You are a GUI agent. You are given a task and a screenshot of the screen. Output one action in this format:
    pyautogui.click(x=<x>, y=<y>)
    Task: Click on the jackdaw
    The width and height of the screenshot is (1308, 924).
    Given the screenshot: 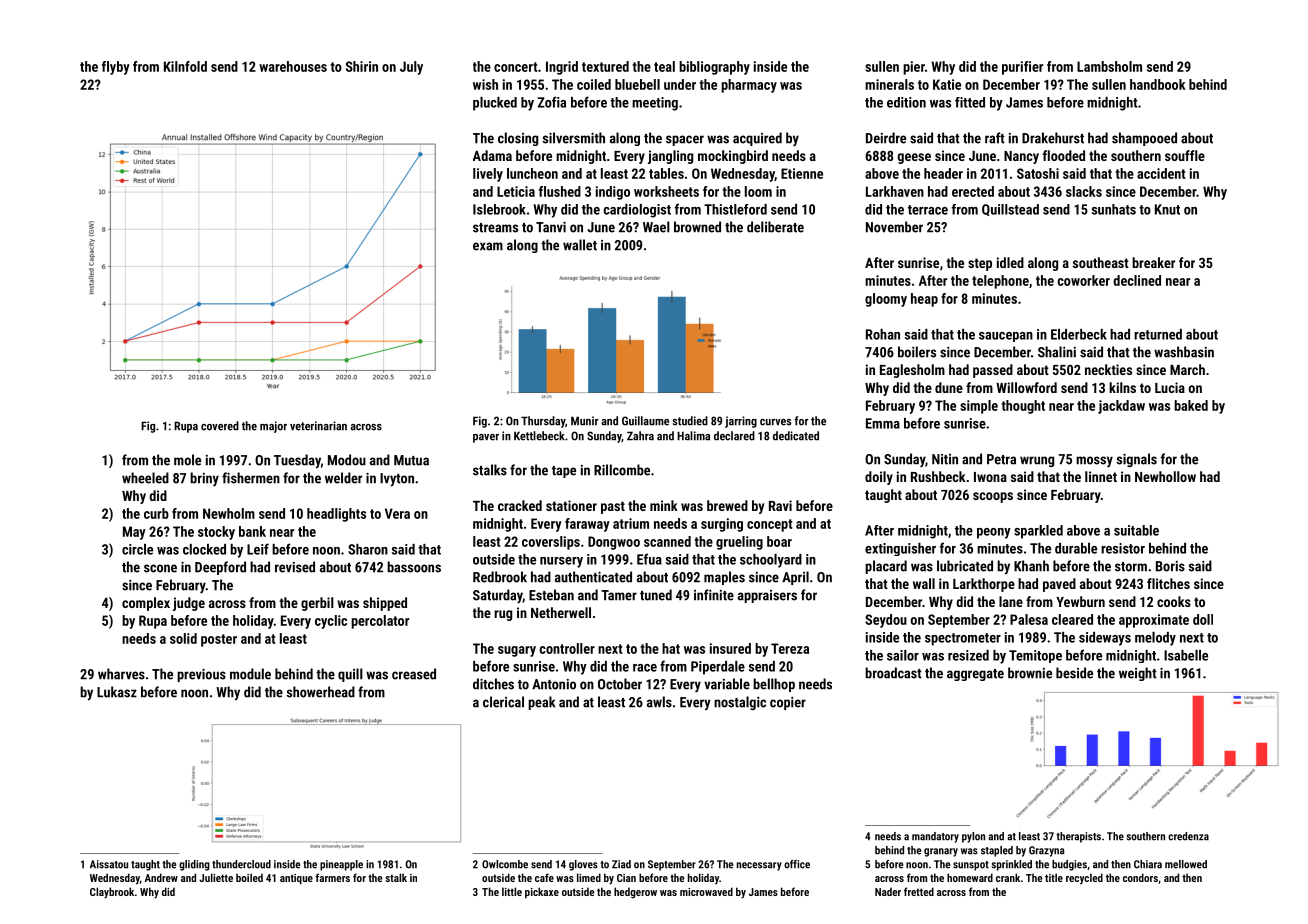 What is the action you would take?
    pyautogui.click(x=1121, y=407)
